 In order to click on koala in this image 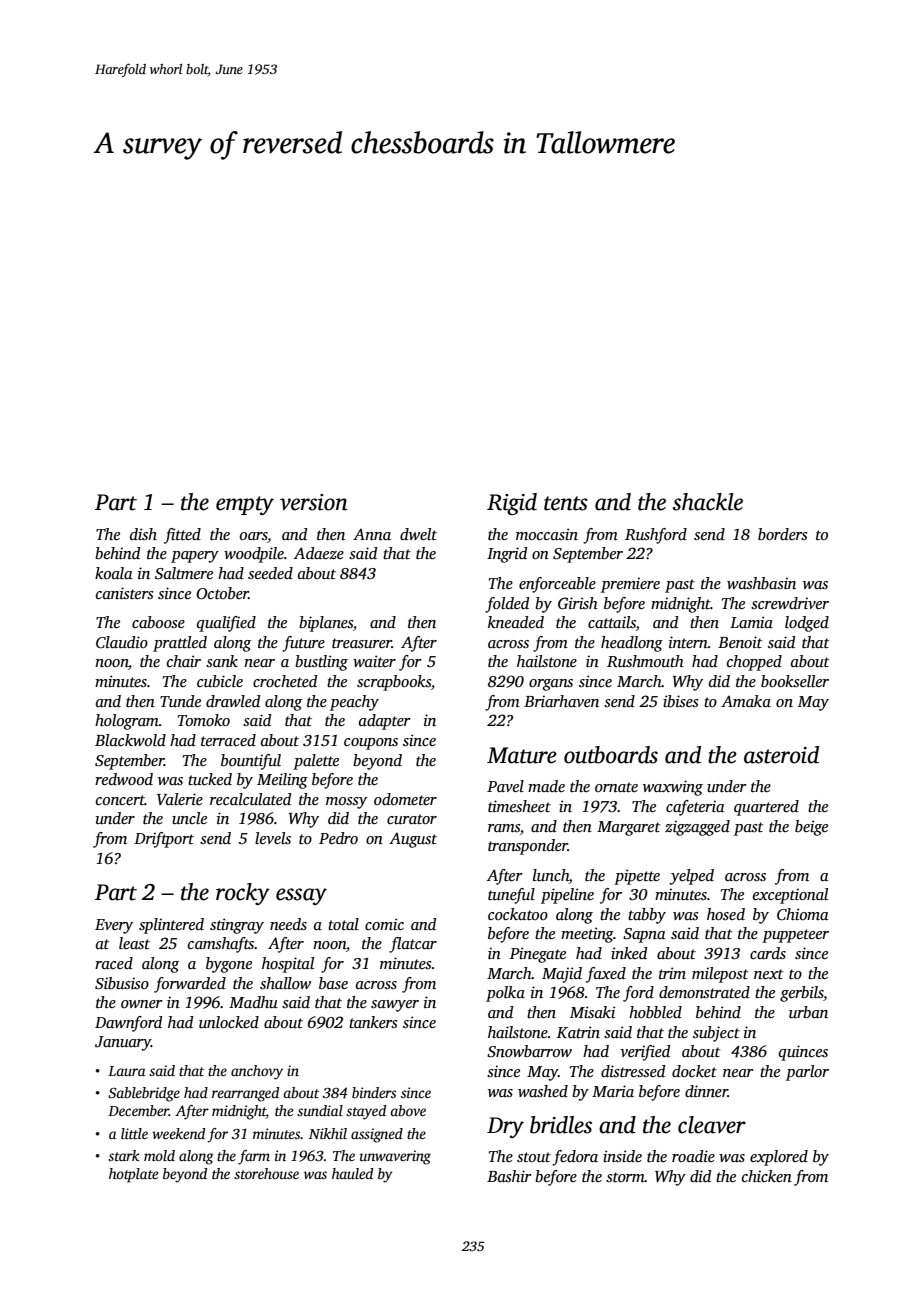, I will do `click(114, 573)`.
